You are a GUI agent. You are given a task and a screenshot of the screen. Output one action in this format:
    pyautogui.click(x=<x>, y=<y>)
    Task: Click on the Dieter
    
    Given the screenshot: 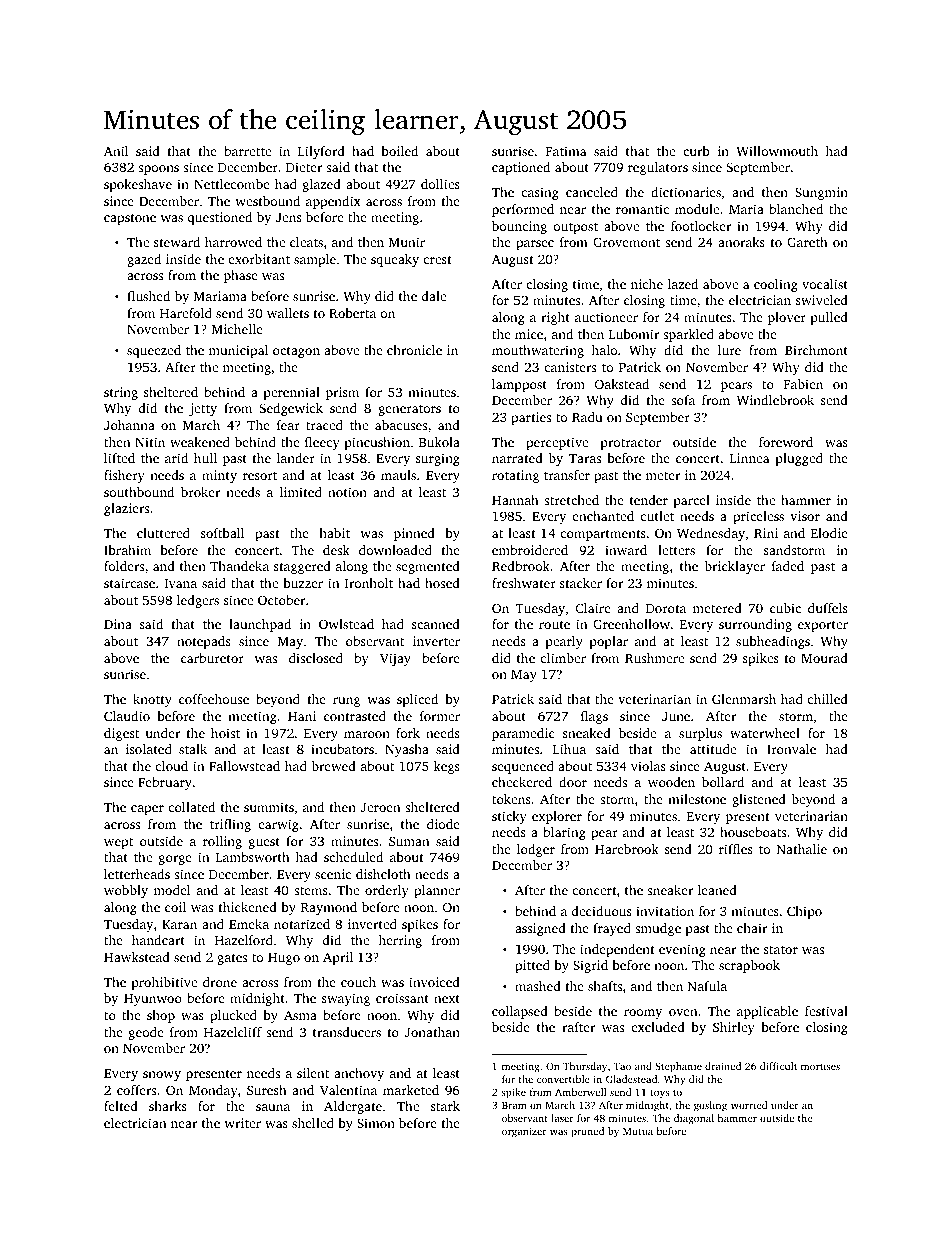 What is the action you would take?
    pyautogui.click(x=304, y=167)
